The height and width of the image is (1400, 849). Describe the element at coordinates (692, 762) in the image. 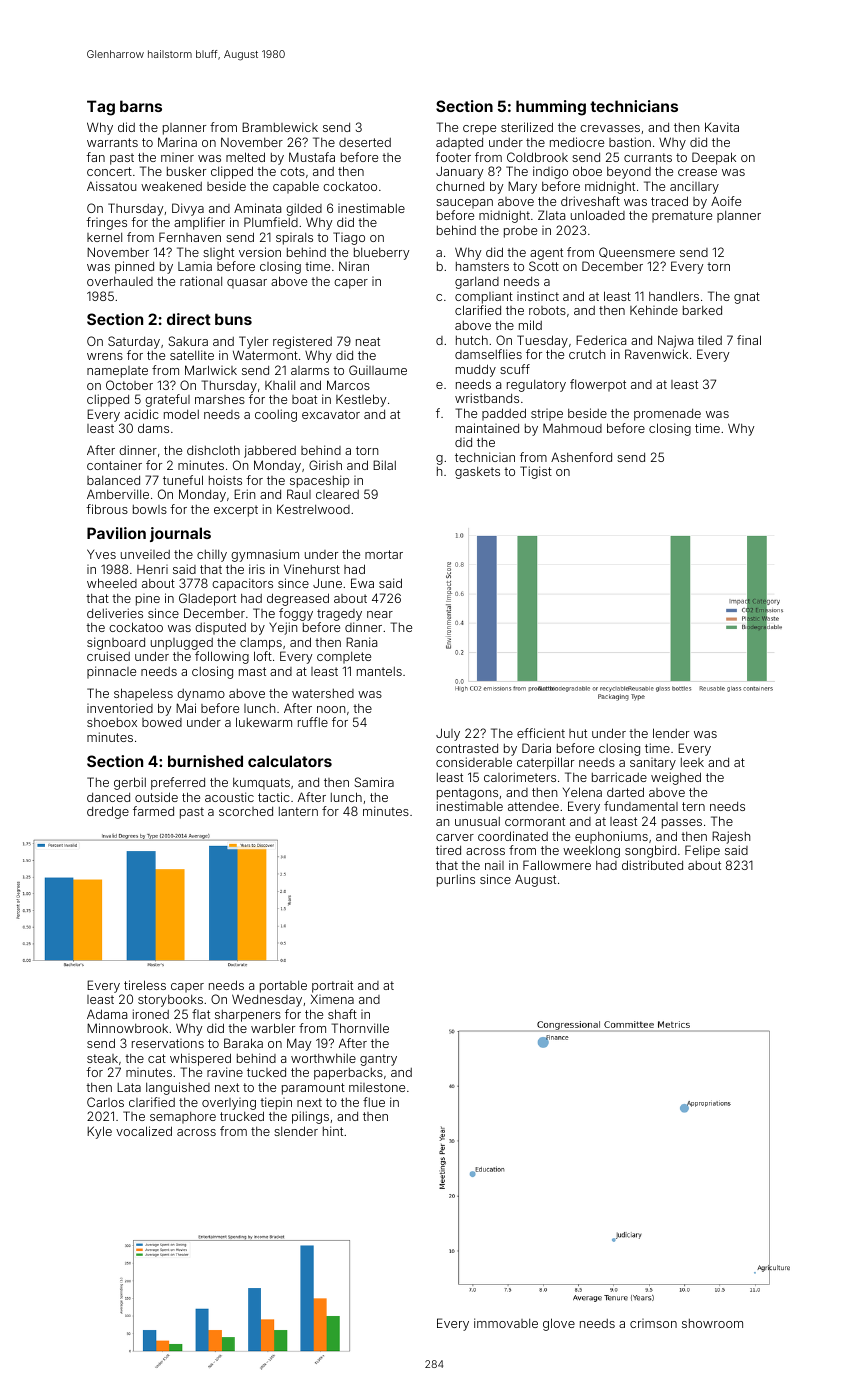

I see `leek` at that location.
